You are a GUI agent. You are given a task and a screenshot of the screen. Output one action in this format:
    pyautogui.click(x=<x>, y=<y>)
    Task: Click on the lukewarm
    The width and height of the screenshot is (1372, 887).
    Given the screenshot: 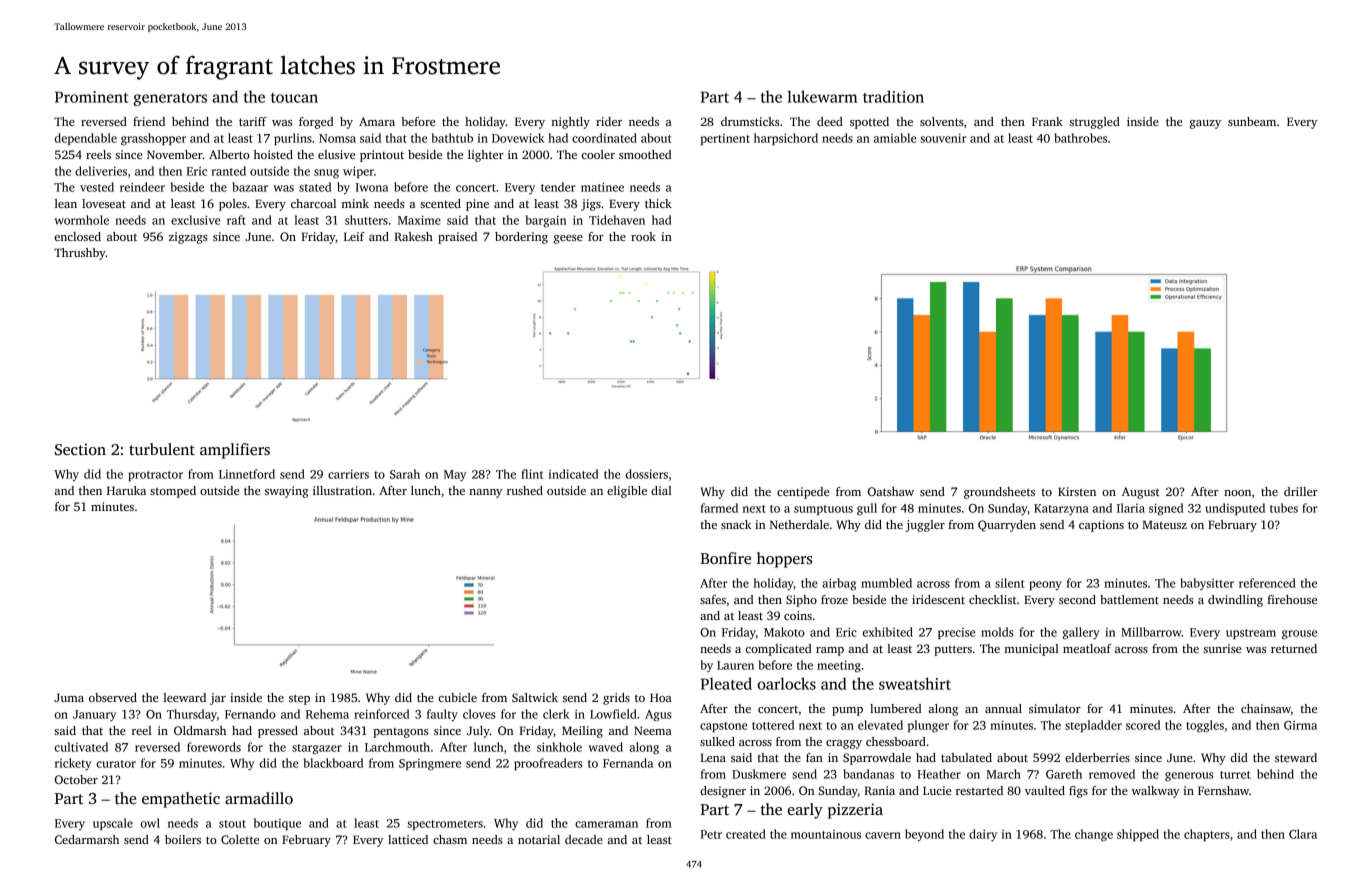 What is the action you would take?
    pyautogui.click(x=822, y=96)
